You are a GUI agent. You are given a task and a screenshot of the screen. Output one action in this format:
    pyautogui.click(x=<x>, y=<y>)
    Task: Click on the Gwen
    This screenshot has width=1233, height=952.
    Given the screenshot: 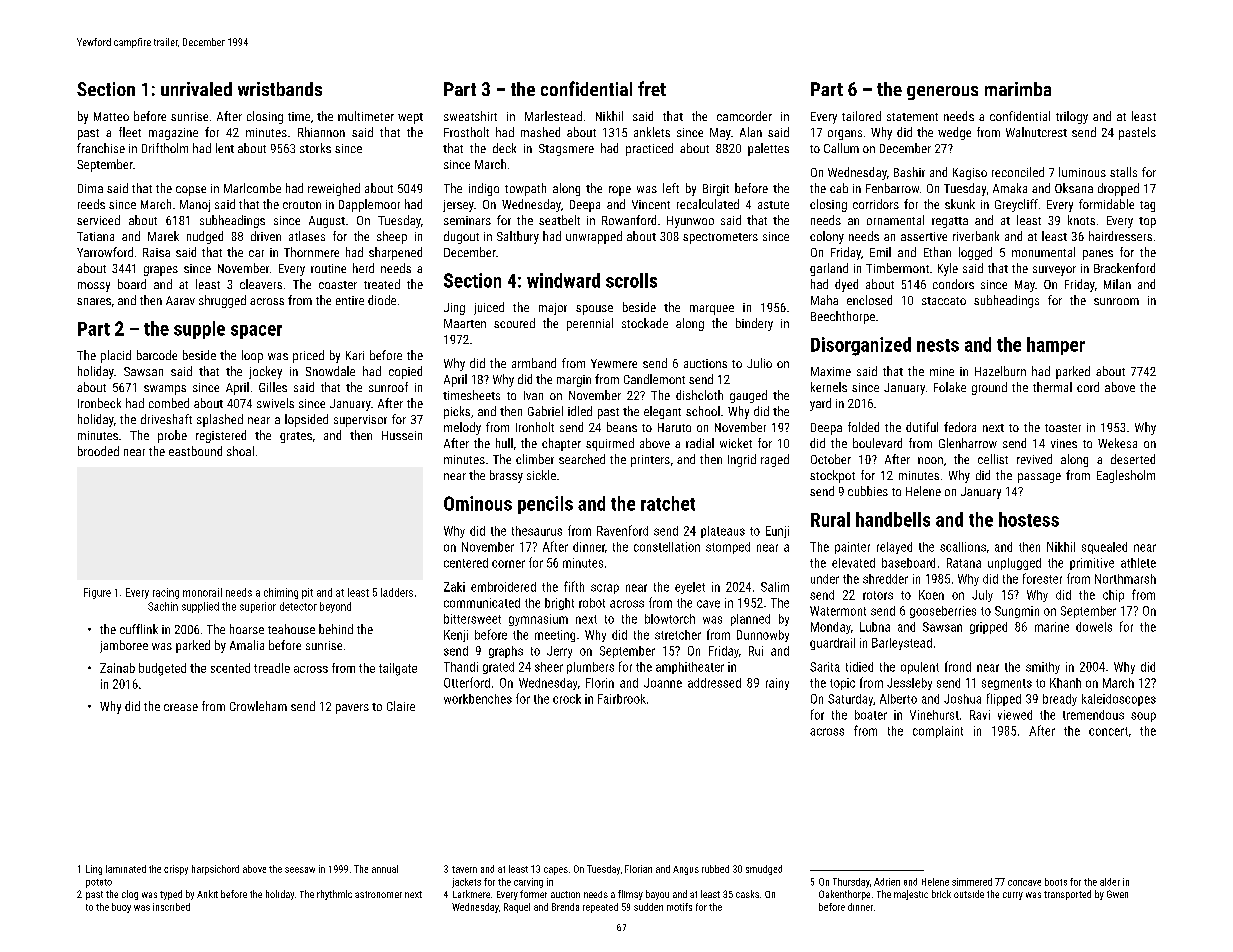 What is the action you would take?
    pyautogui.click(x=1117, y=894)
